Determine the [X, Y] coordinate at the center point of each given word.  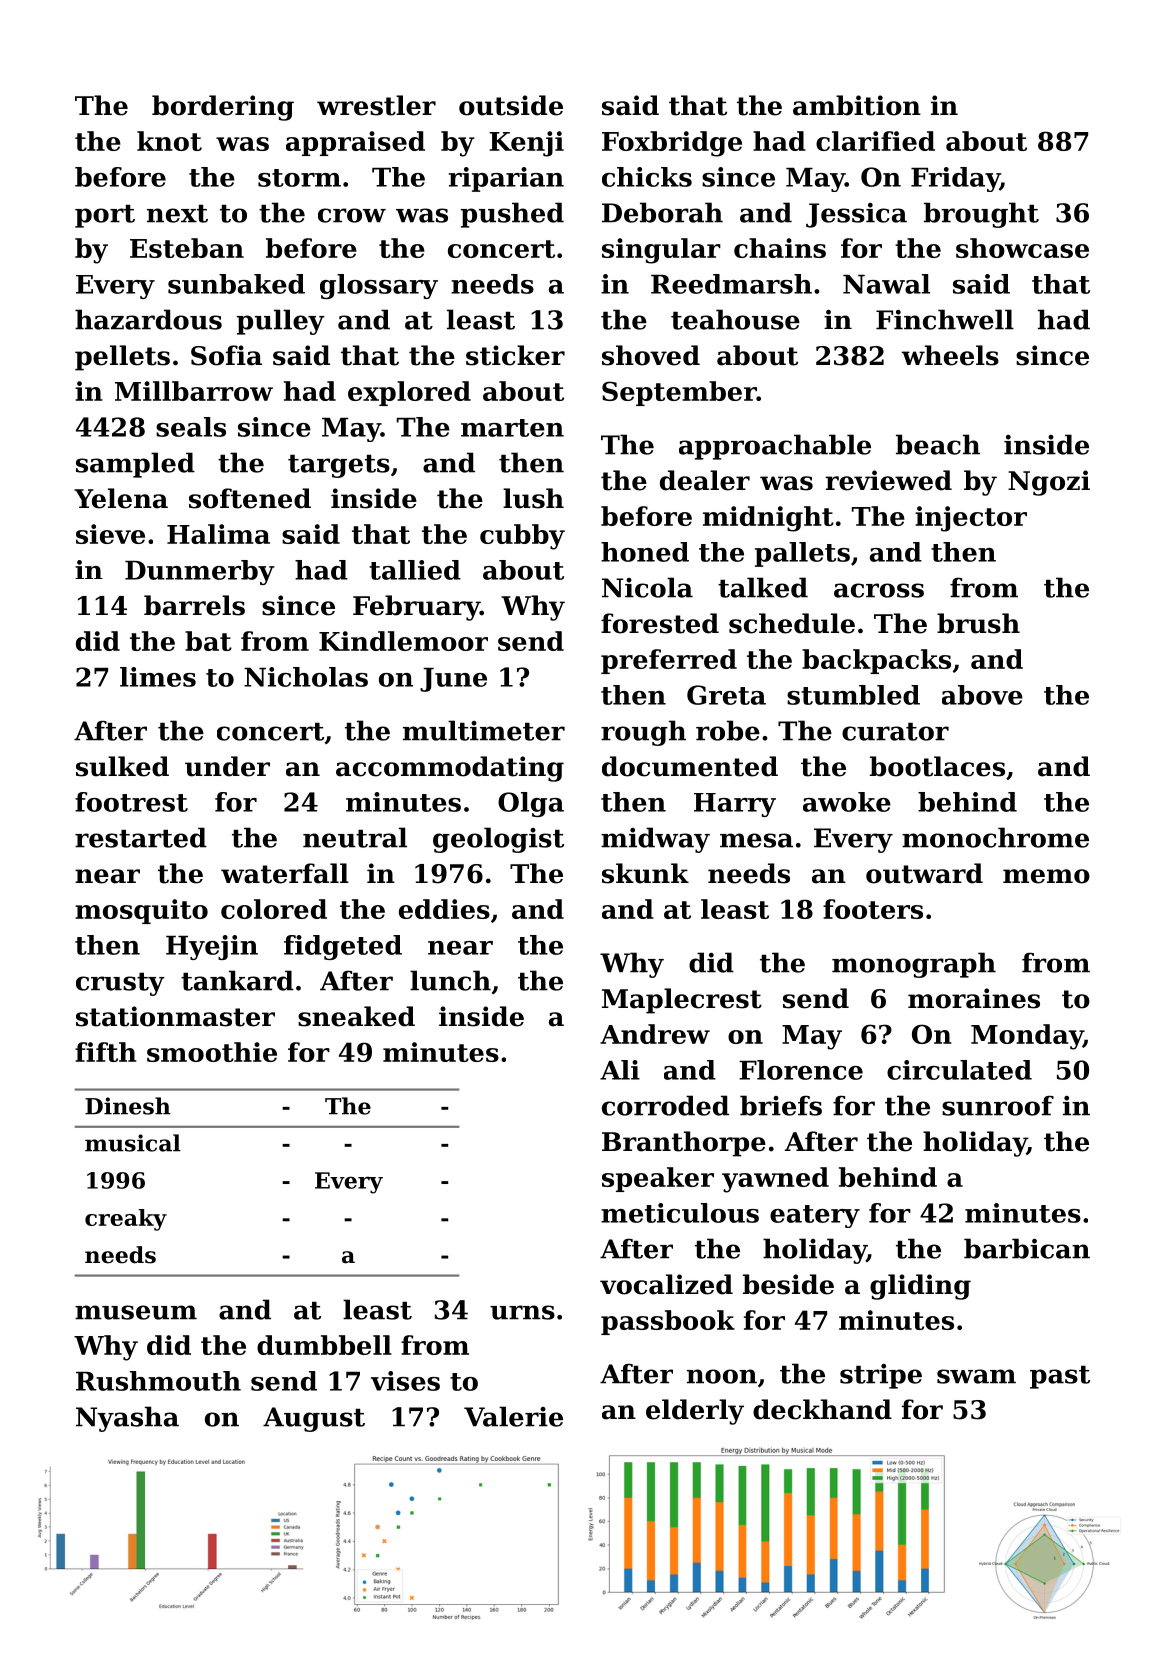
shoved [651, 355]
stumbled [853, 695]
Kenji [526, 144]
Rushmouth [158, 1381]
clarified [875, 141]
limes [158, 677]
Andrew [655, 1034]
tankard [237, 980]
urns [522, 1312]
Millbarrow [194, 391]
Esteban [187, 248]
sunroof [998, 1105]
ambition [857, 105]
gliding [920, 1287]
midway [655, 840]
